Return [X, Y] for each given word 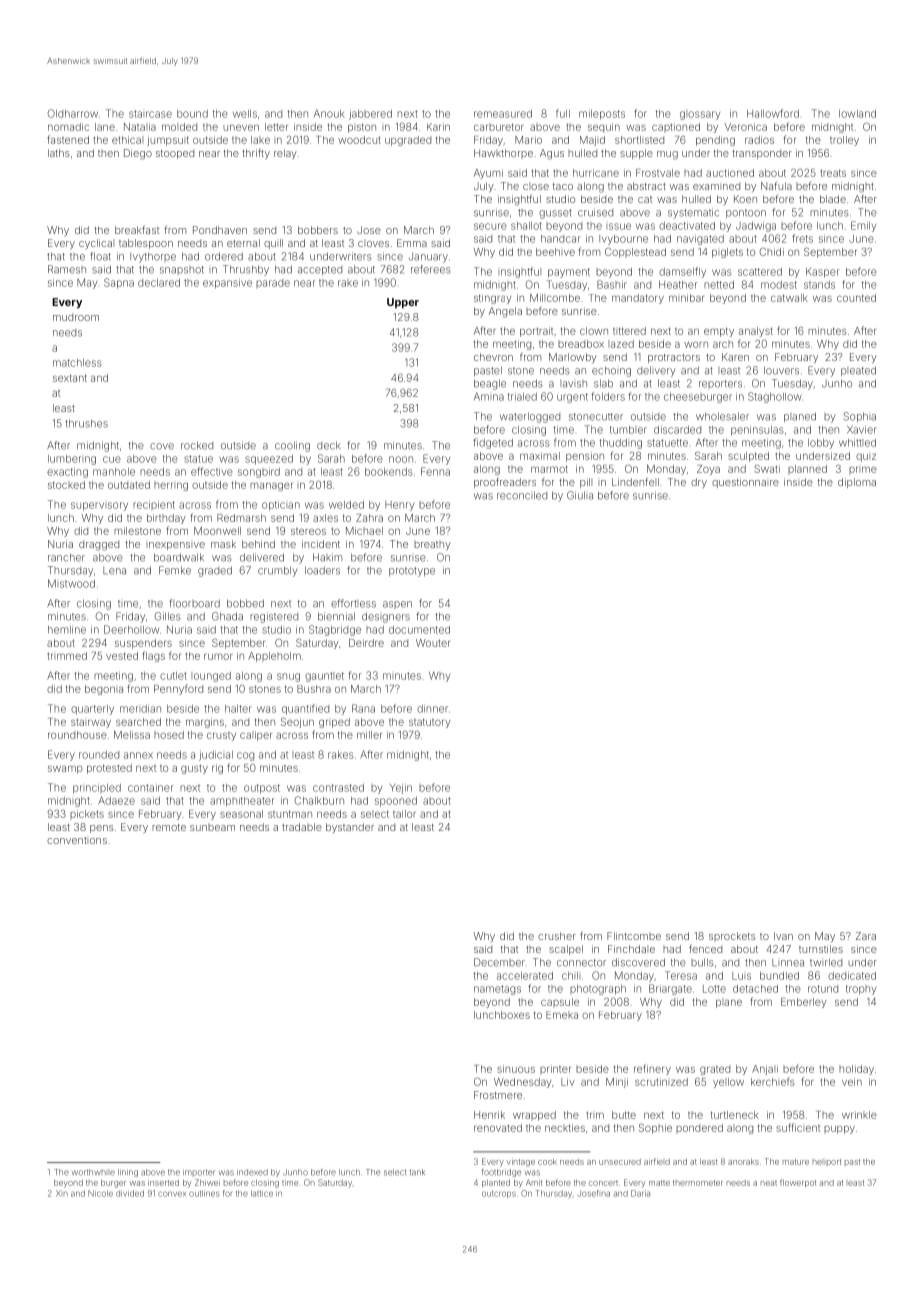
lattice [262, 1193]
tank [417, 1172]
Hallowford [773, 113]
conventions [77, 840]
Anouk [329, 114]
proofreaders [505, 483]
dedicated [852, 975]
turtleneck [735, 1115]
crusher [557, 936]
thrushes [86, 423]
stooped [175, 154]
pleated [858, 371]
